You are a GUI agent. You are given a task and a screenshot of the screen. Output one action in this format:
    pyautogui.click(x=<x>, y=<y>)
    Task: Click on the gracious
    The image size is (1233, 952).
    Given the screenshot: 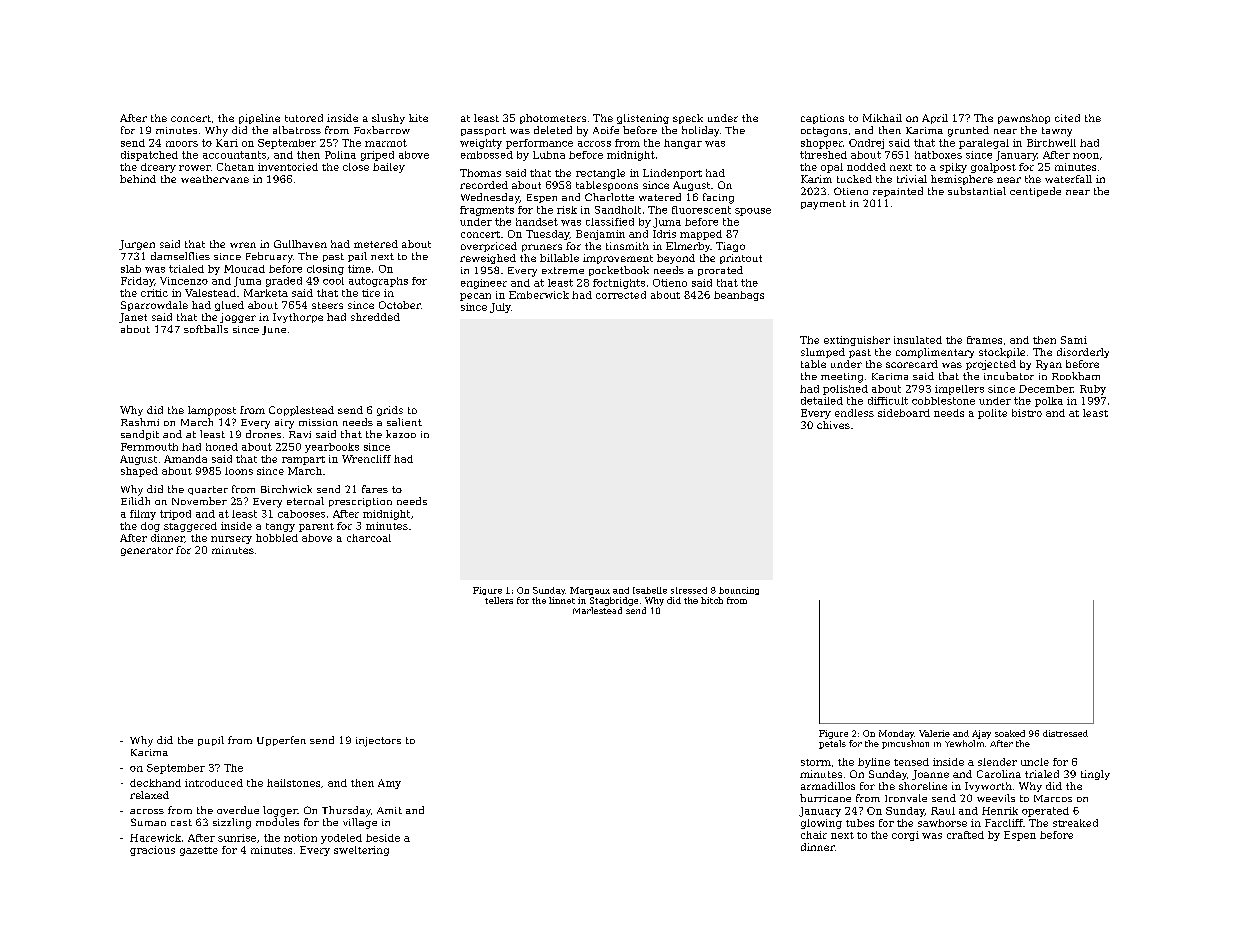 What is the action you would take?
    pyautogui.click(x=152, y=851)
